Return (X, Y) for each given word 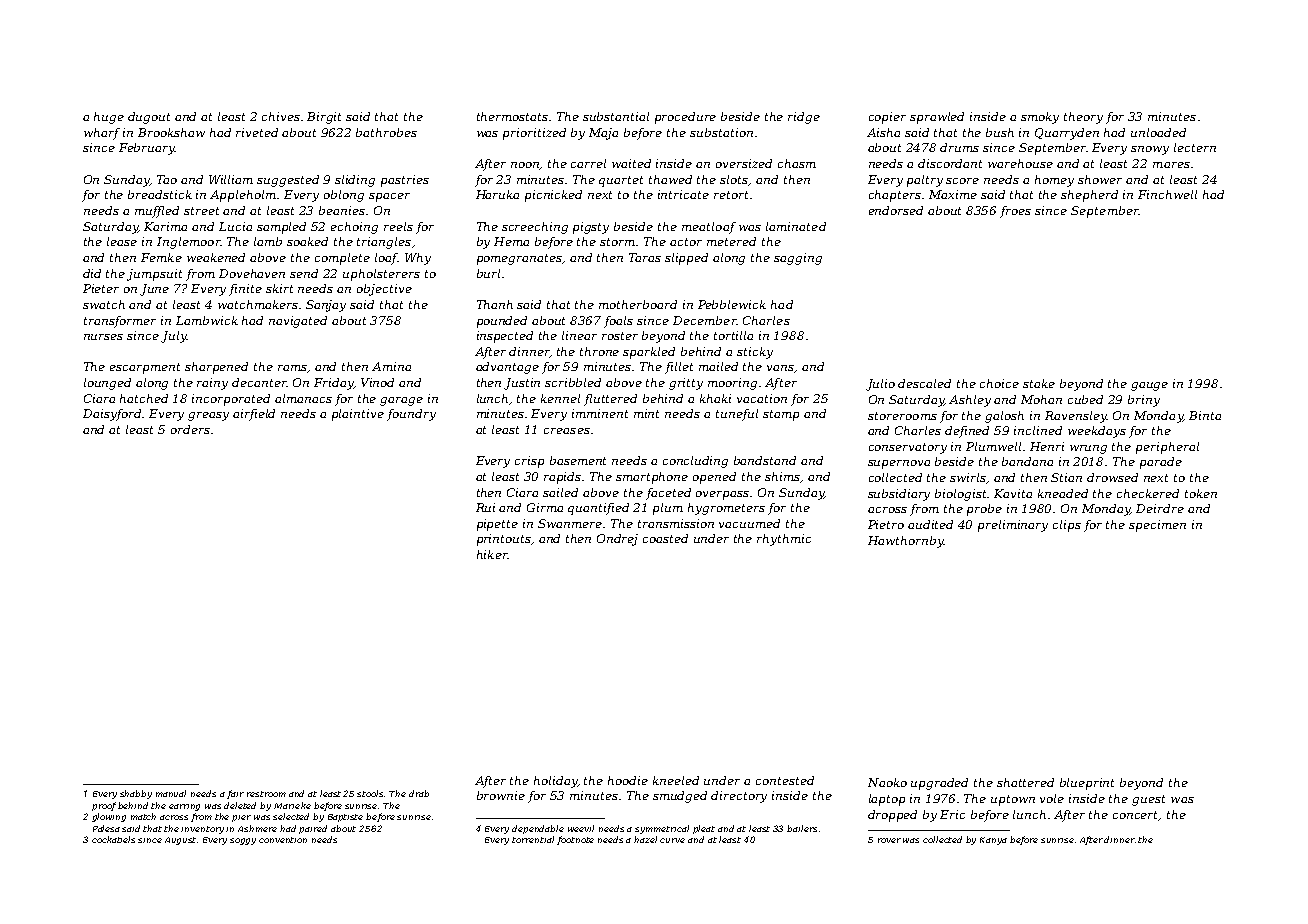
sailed (560, 492)
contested (785, 780)
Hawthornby (906, 542)
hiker (492, 554)
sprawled (937, 118)
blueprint (1087, 784)
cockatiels (113, 839)
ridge (804, 118)
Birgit (324, 118)
